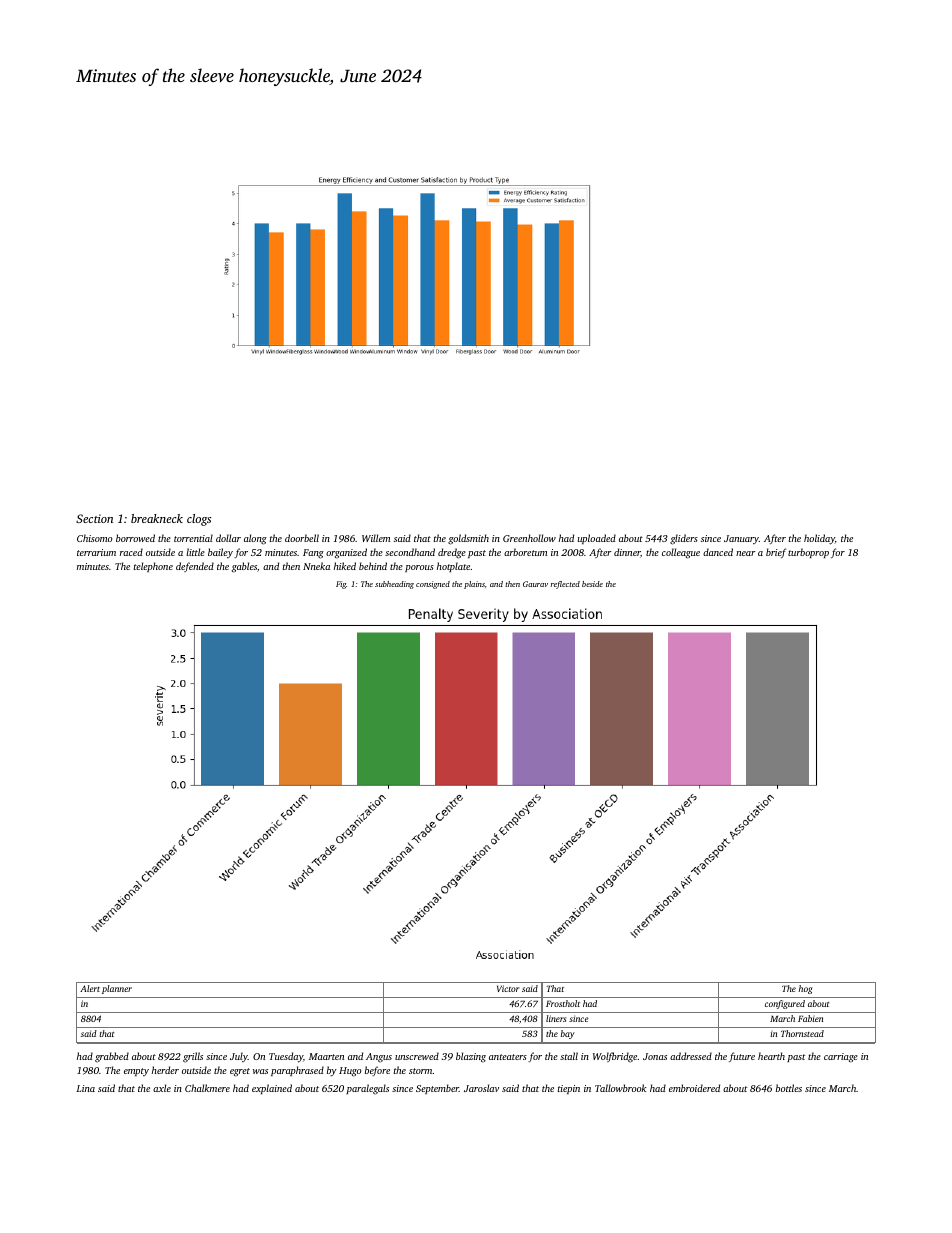  I want to click on tiepin, so click(569, 1089).
